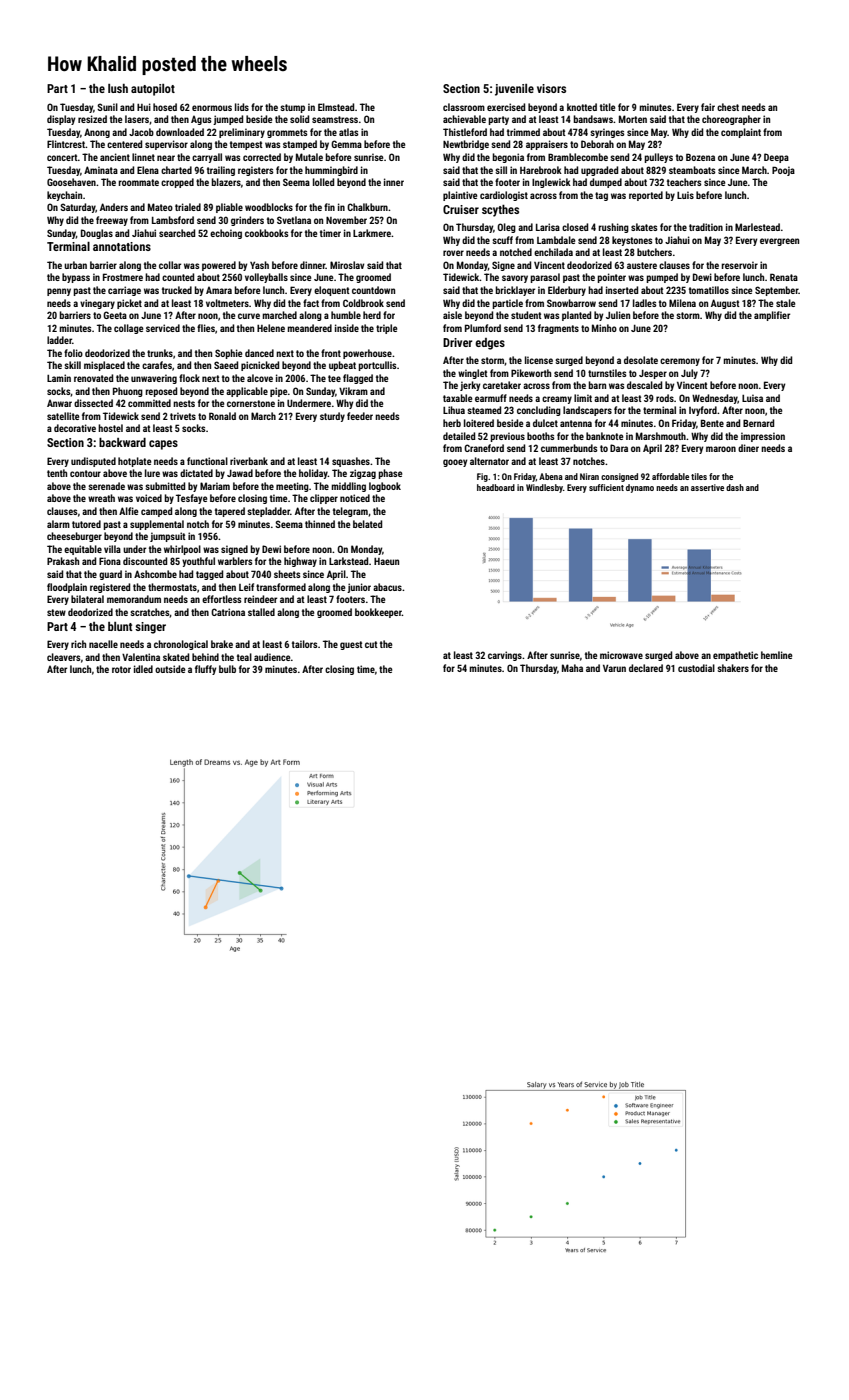 This document has width=849, height=1400. What do you see at coordinates (118, 88) in the document?
I see `lush` at bounding box center [118, 88].
